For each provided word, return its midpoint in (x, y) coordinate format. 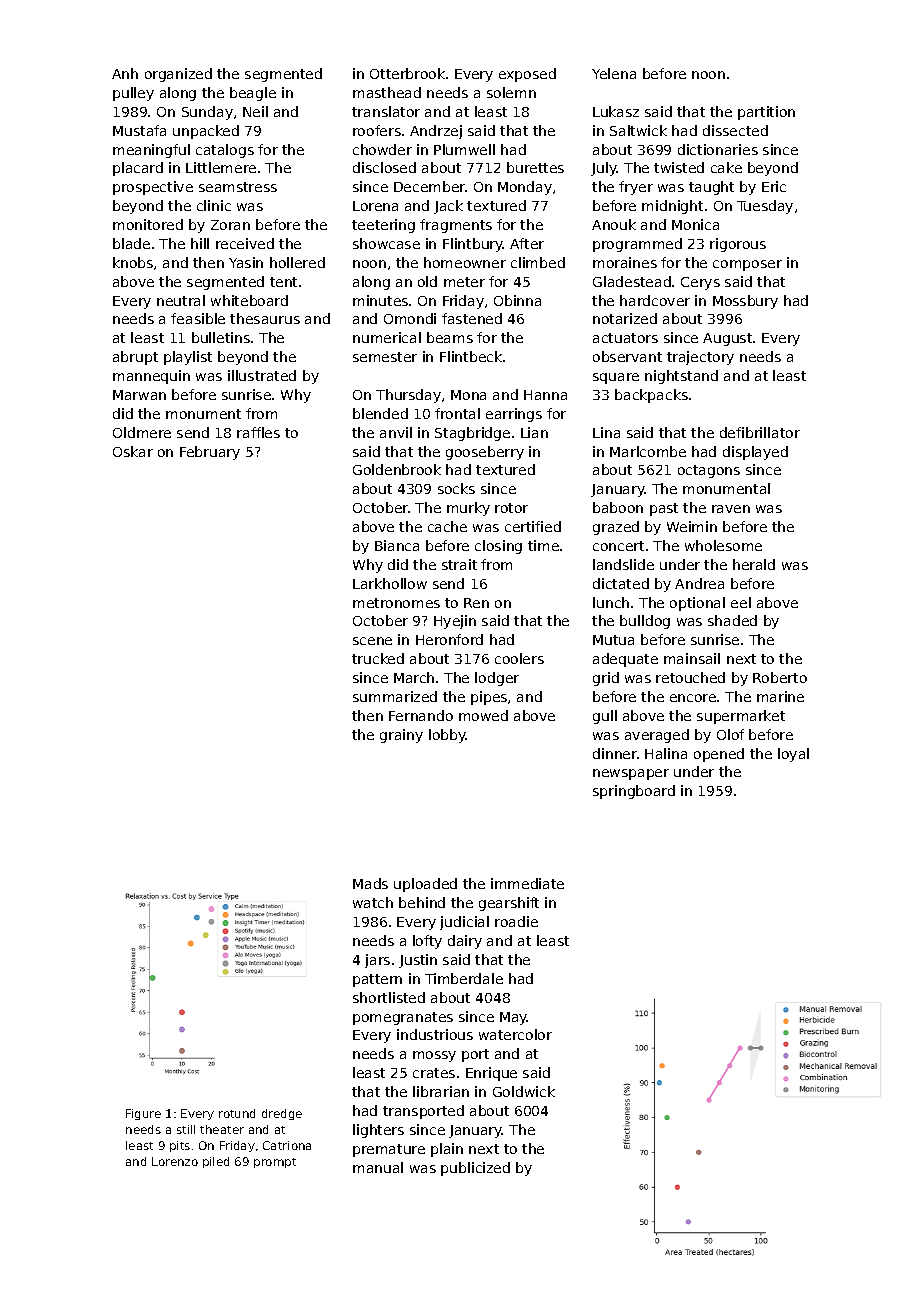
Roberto (780, 677)
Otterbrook (407, 73)
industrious (435, 1034)
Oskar (133, 451)
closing (498, 547)
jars (377, 961)
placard (138, 169)
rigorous (738, 245)
